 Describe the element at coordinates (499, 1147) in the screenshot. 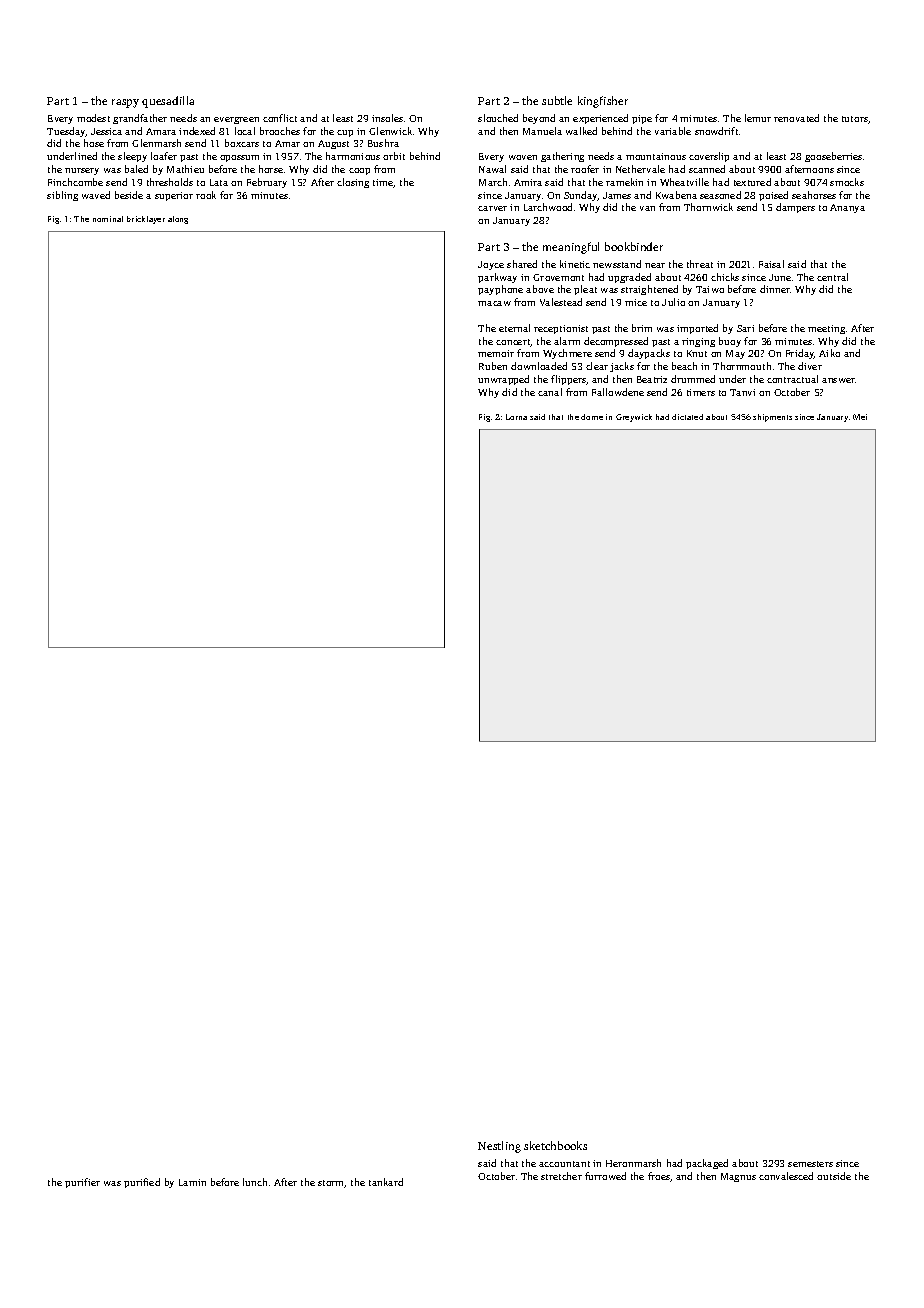

I see `Nestling` at that location.
